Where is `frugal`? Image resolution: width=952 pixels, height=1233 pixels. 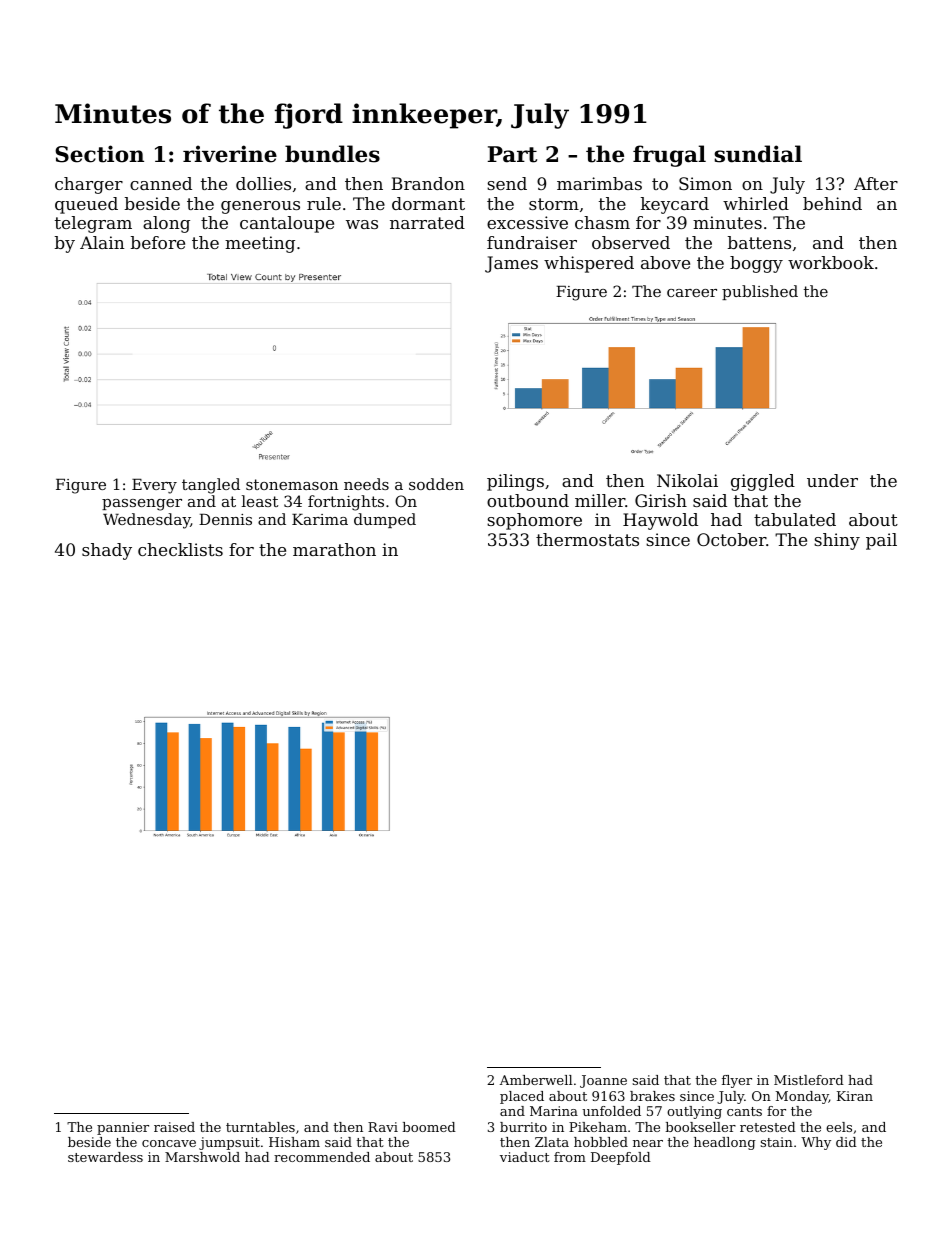
frugal is located at coordinates (669, 156).
